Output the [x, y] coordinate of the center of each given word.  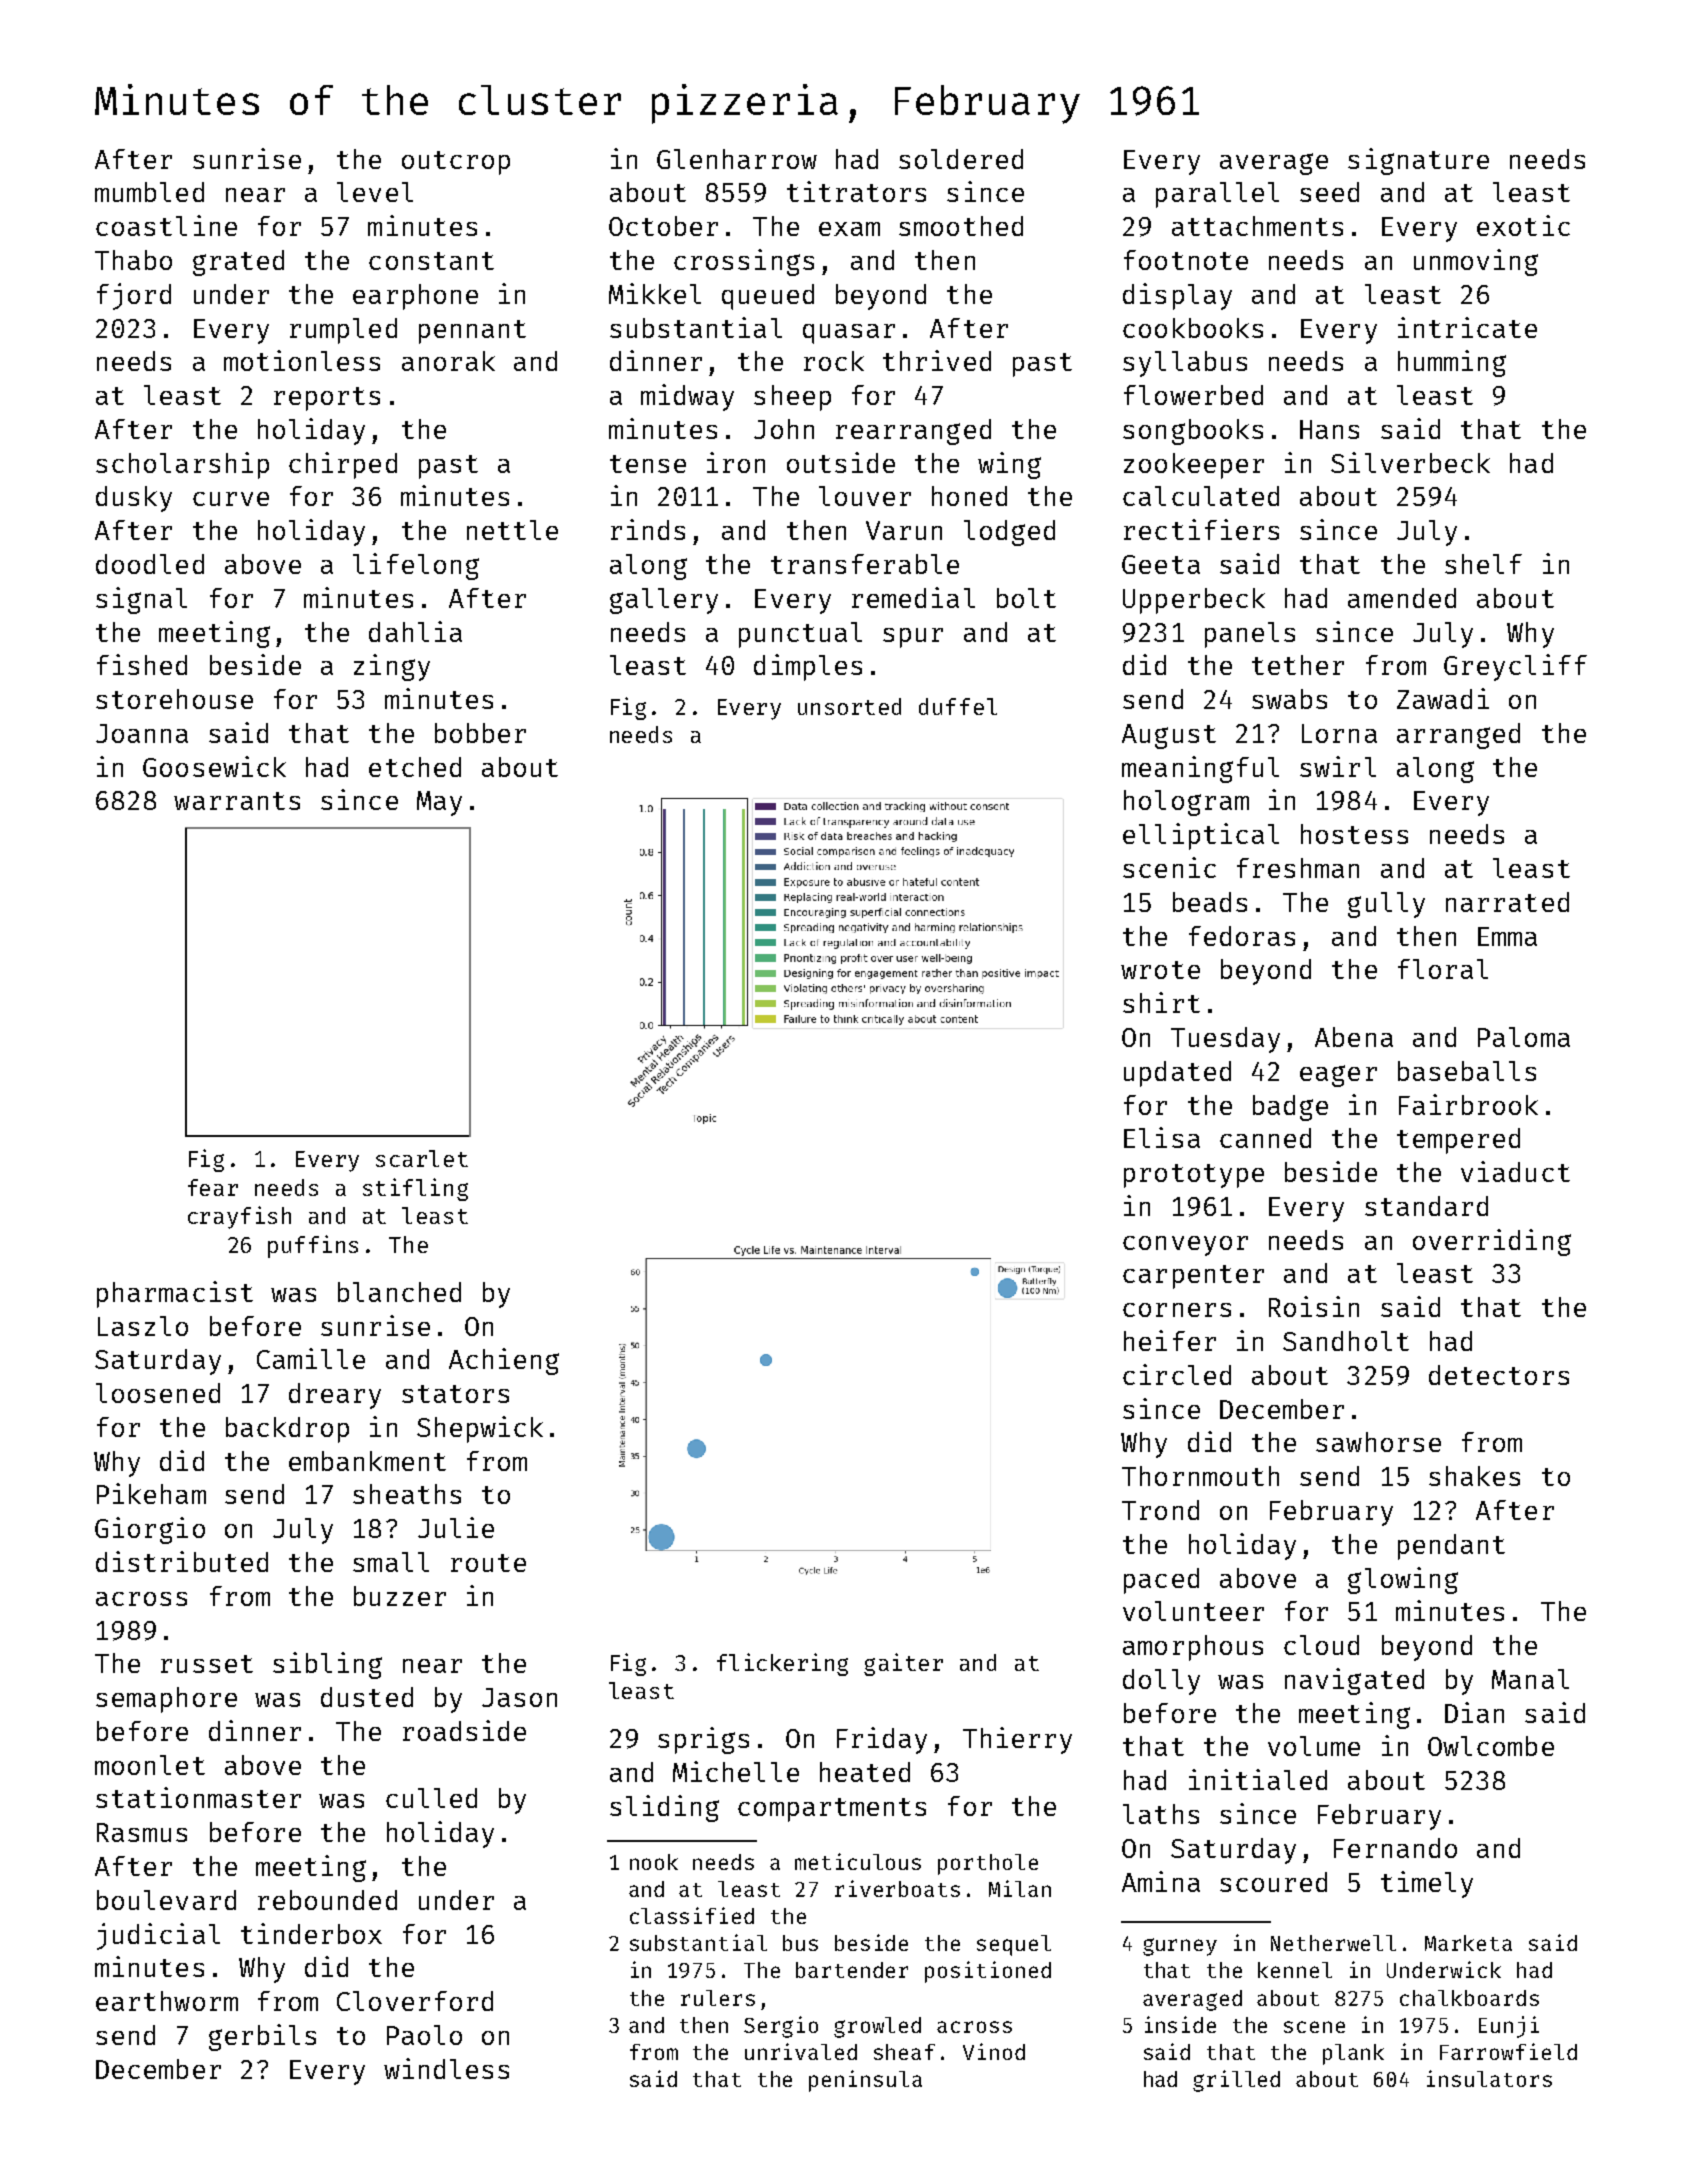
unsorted [849, 706]
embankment [367, 1461]
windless [446, 2068]
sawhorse [1378, 1442]
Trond [1160, 1510]
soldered [961, 159]
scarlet [422, 1158]
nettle [512, 530]
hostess [1354, 834]
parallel [1217, 195]
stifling [415, 1189]
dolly [1161, 1682]
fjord [134, 296]
